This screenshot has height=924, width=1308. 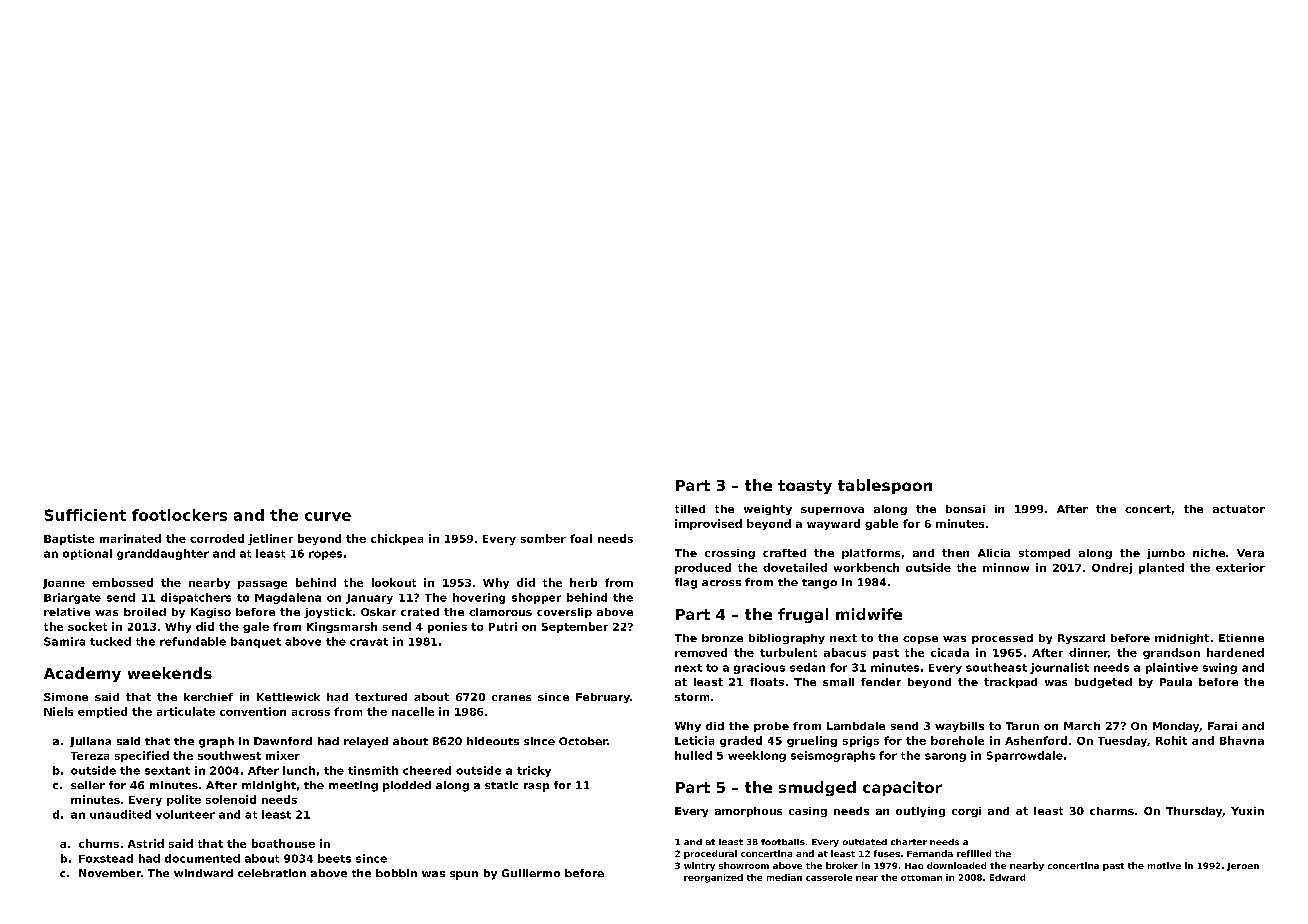 I want to click on tilled, so click(x=690, y=509).
